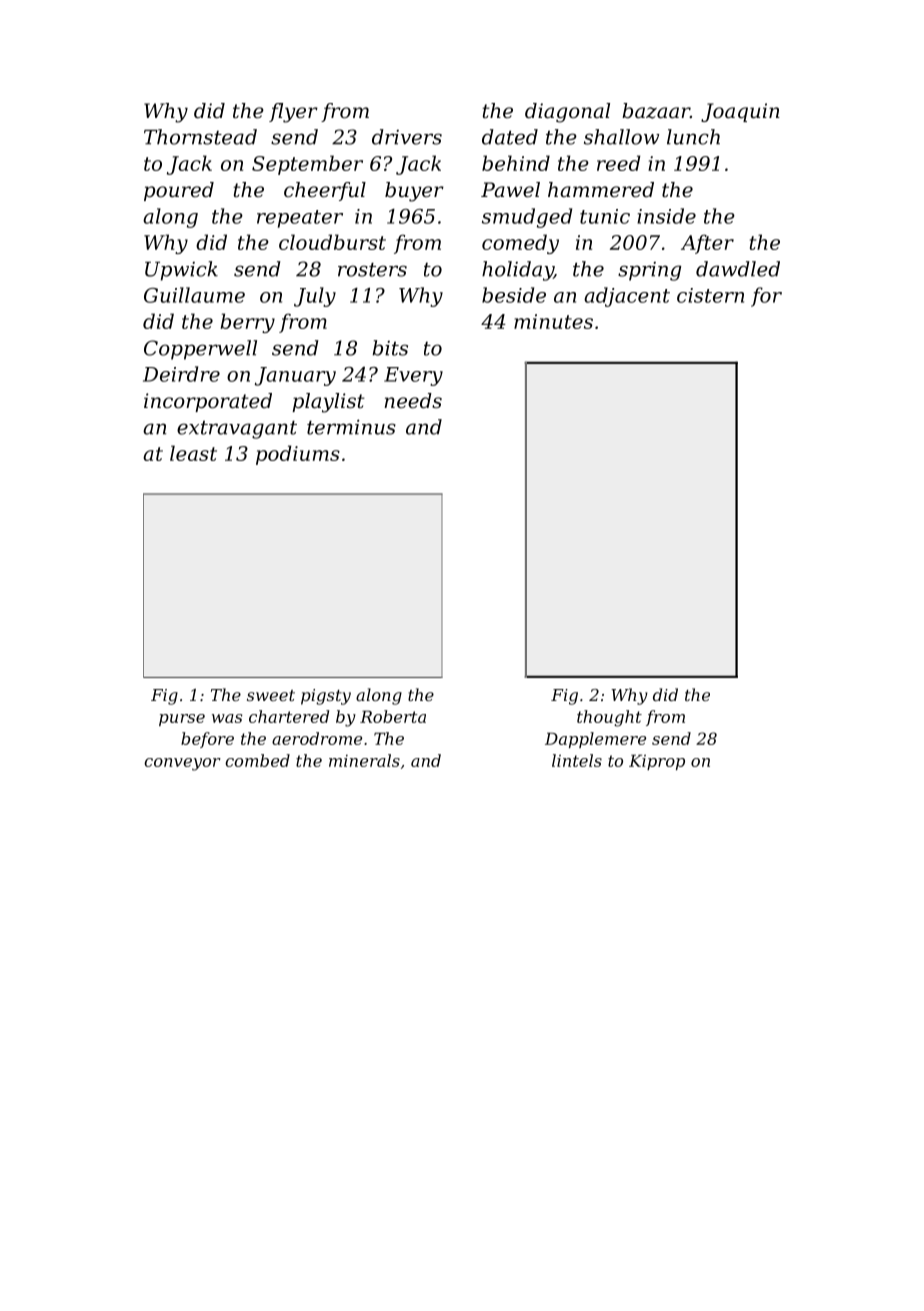 The height and width of the document is (1311, 924). What do you see at coordinates (293, 113) in the document?
I see `flyer` at bounding box center [293, 113].
